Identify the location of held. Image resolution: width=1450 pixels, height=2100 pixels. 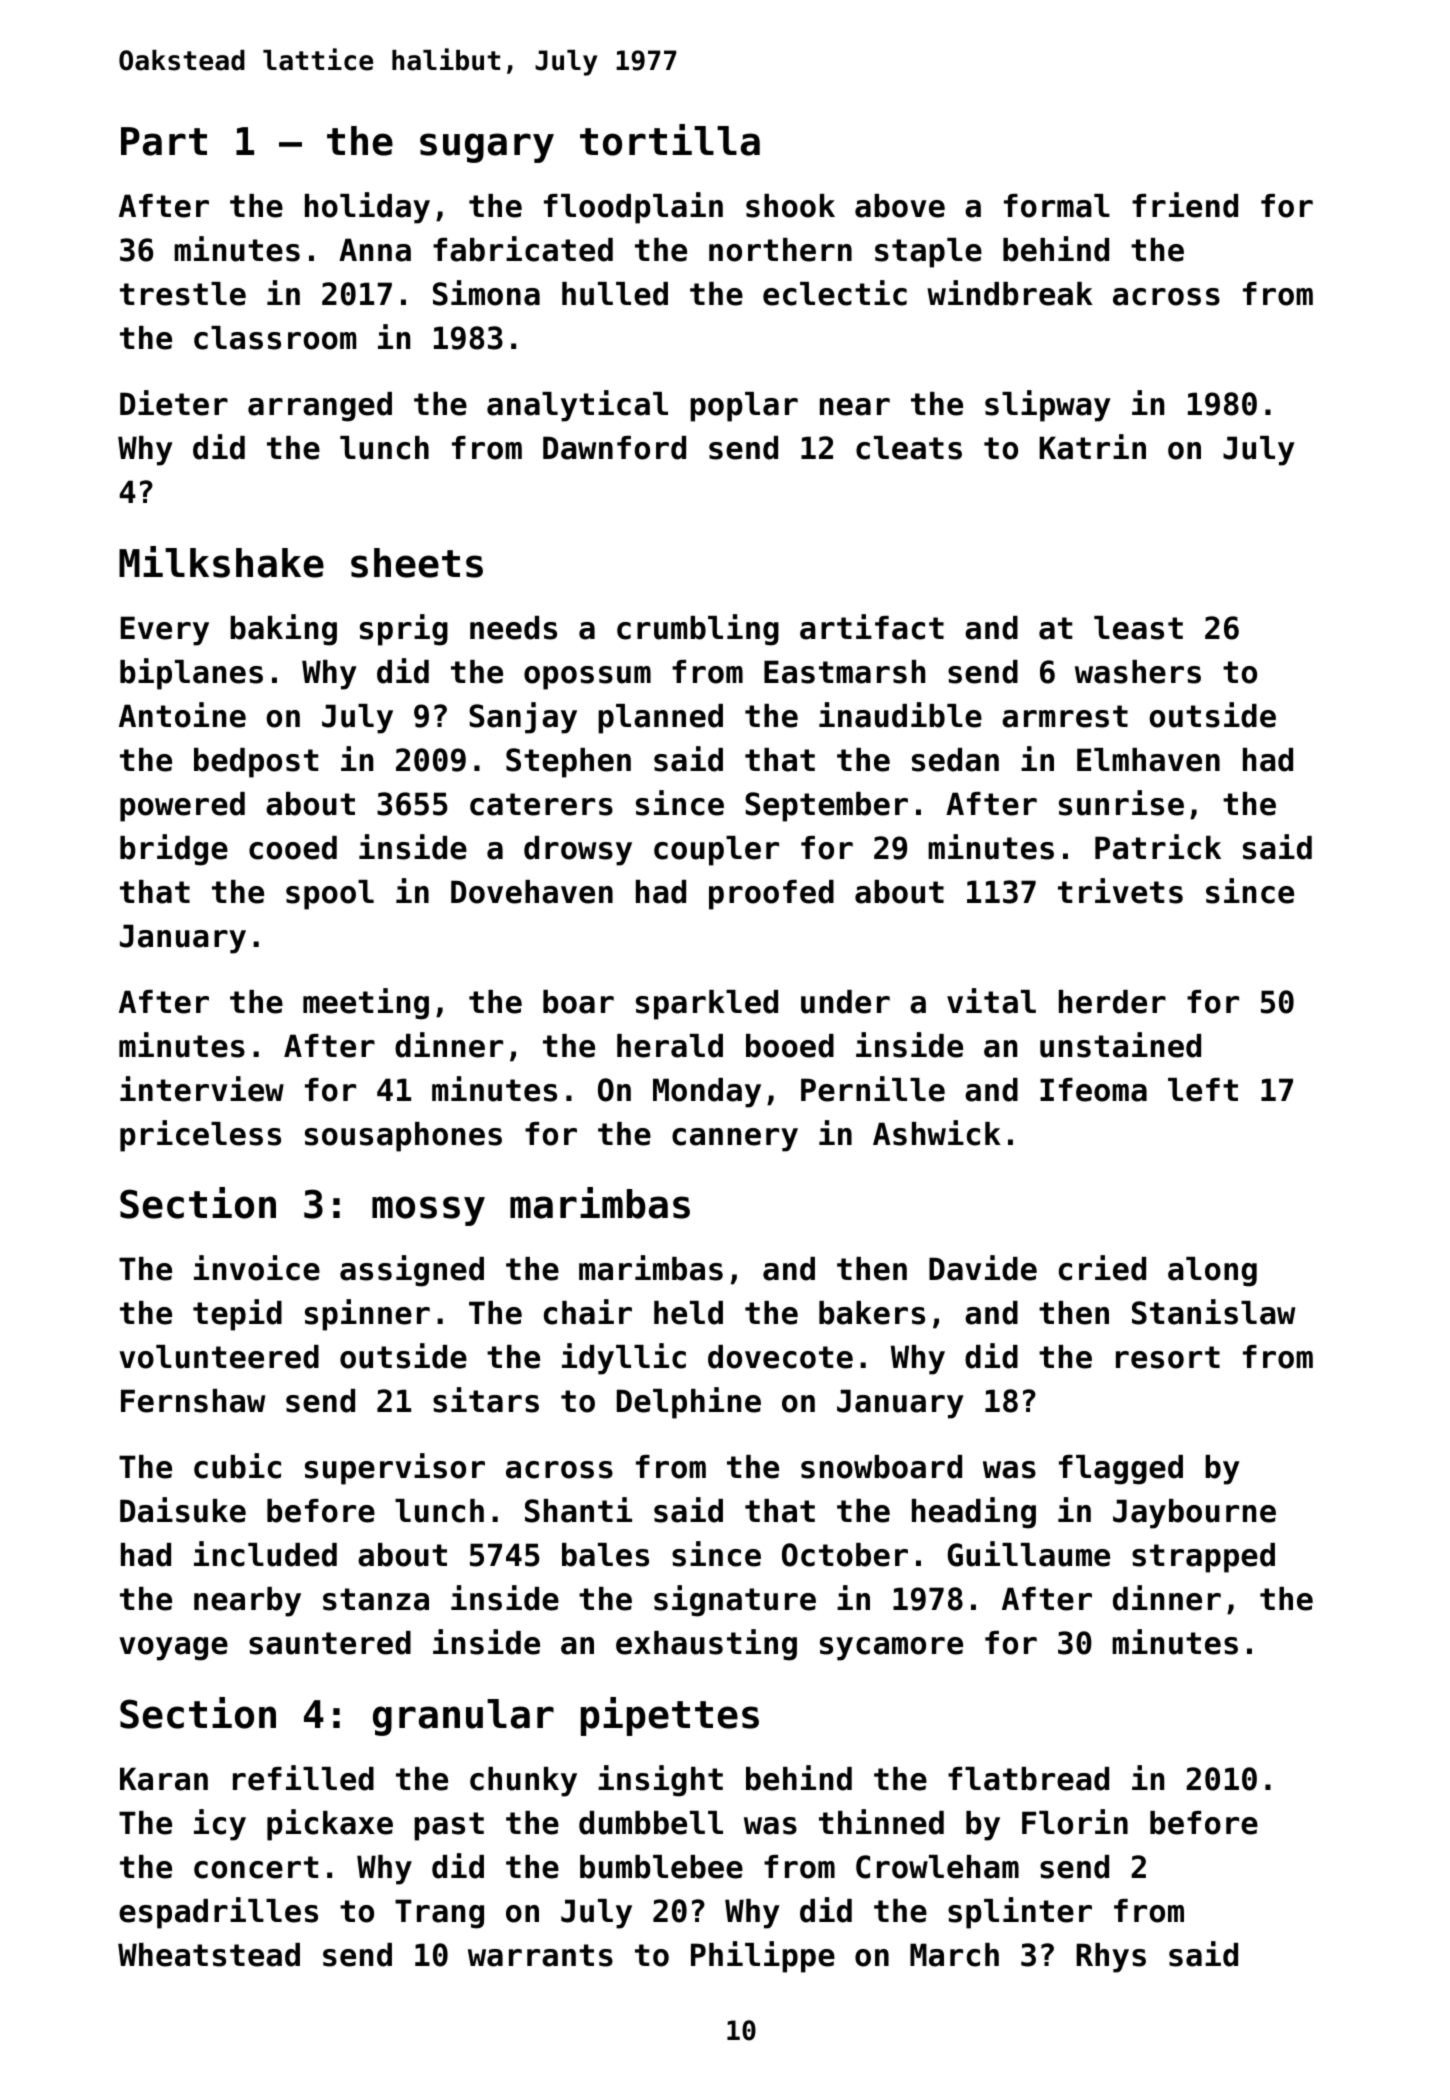
(688, 1313).
